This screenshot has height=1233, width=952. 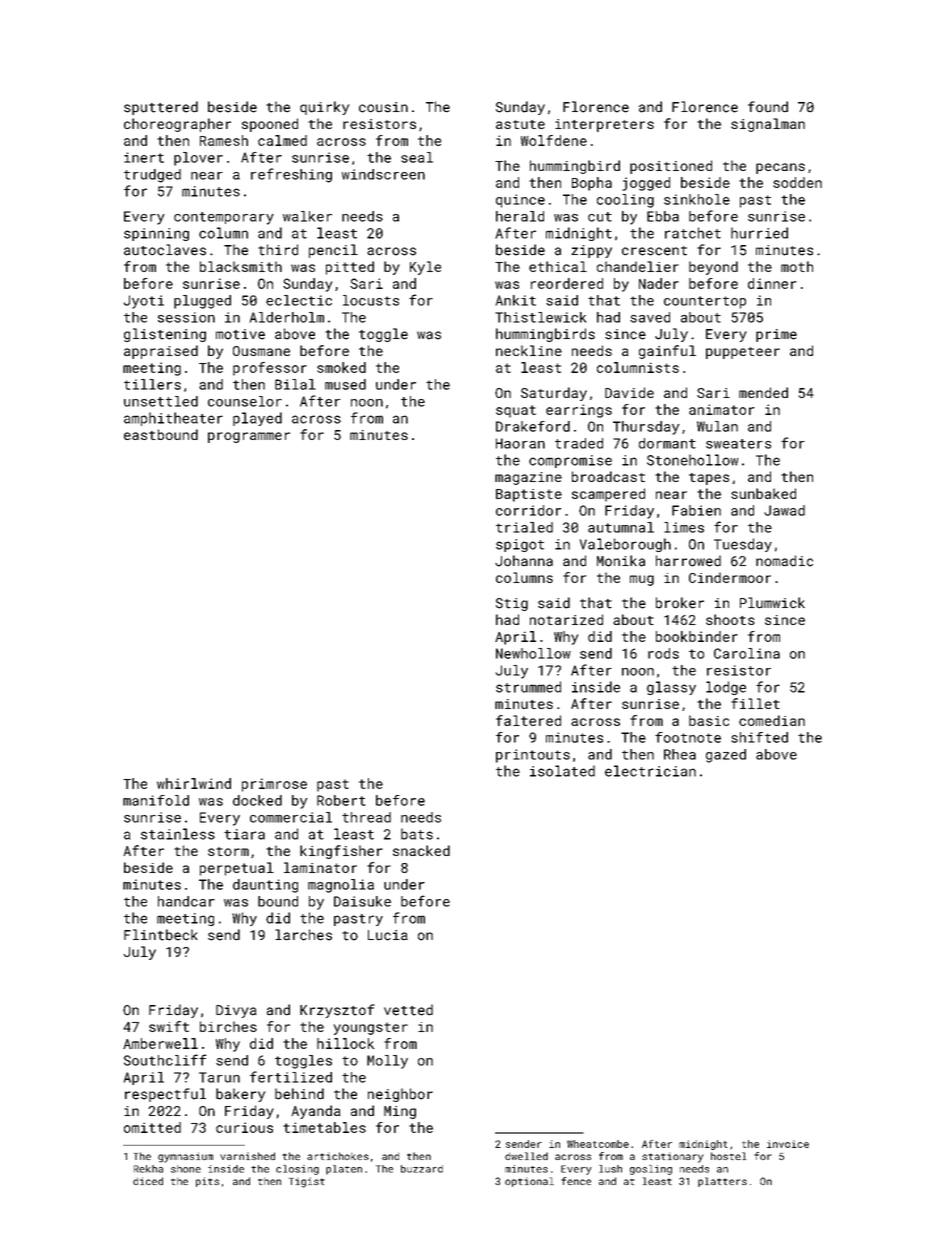 What do you see at coordinates (417, 157) in the screenshot?
I see `seal` at bounding box center [417, 157].
